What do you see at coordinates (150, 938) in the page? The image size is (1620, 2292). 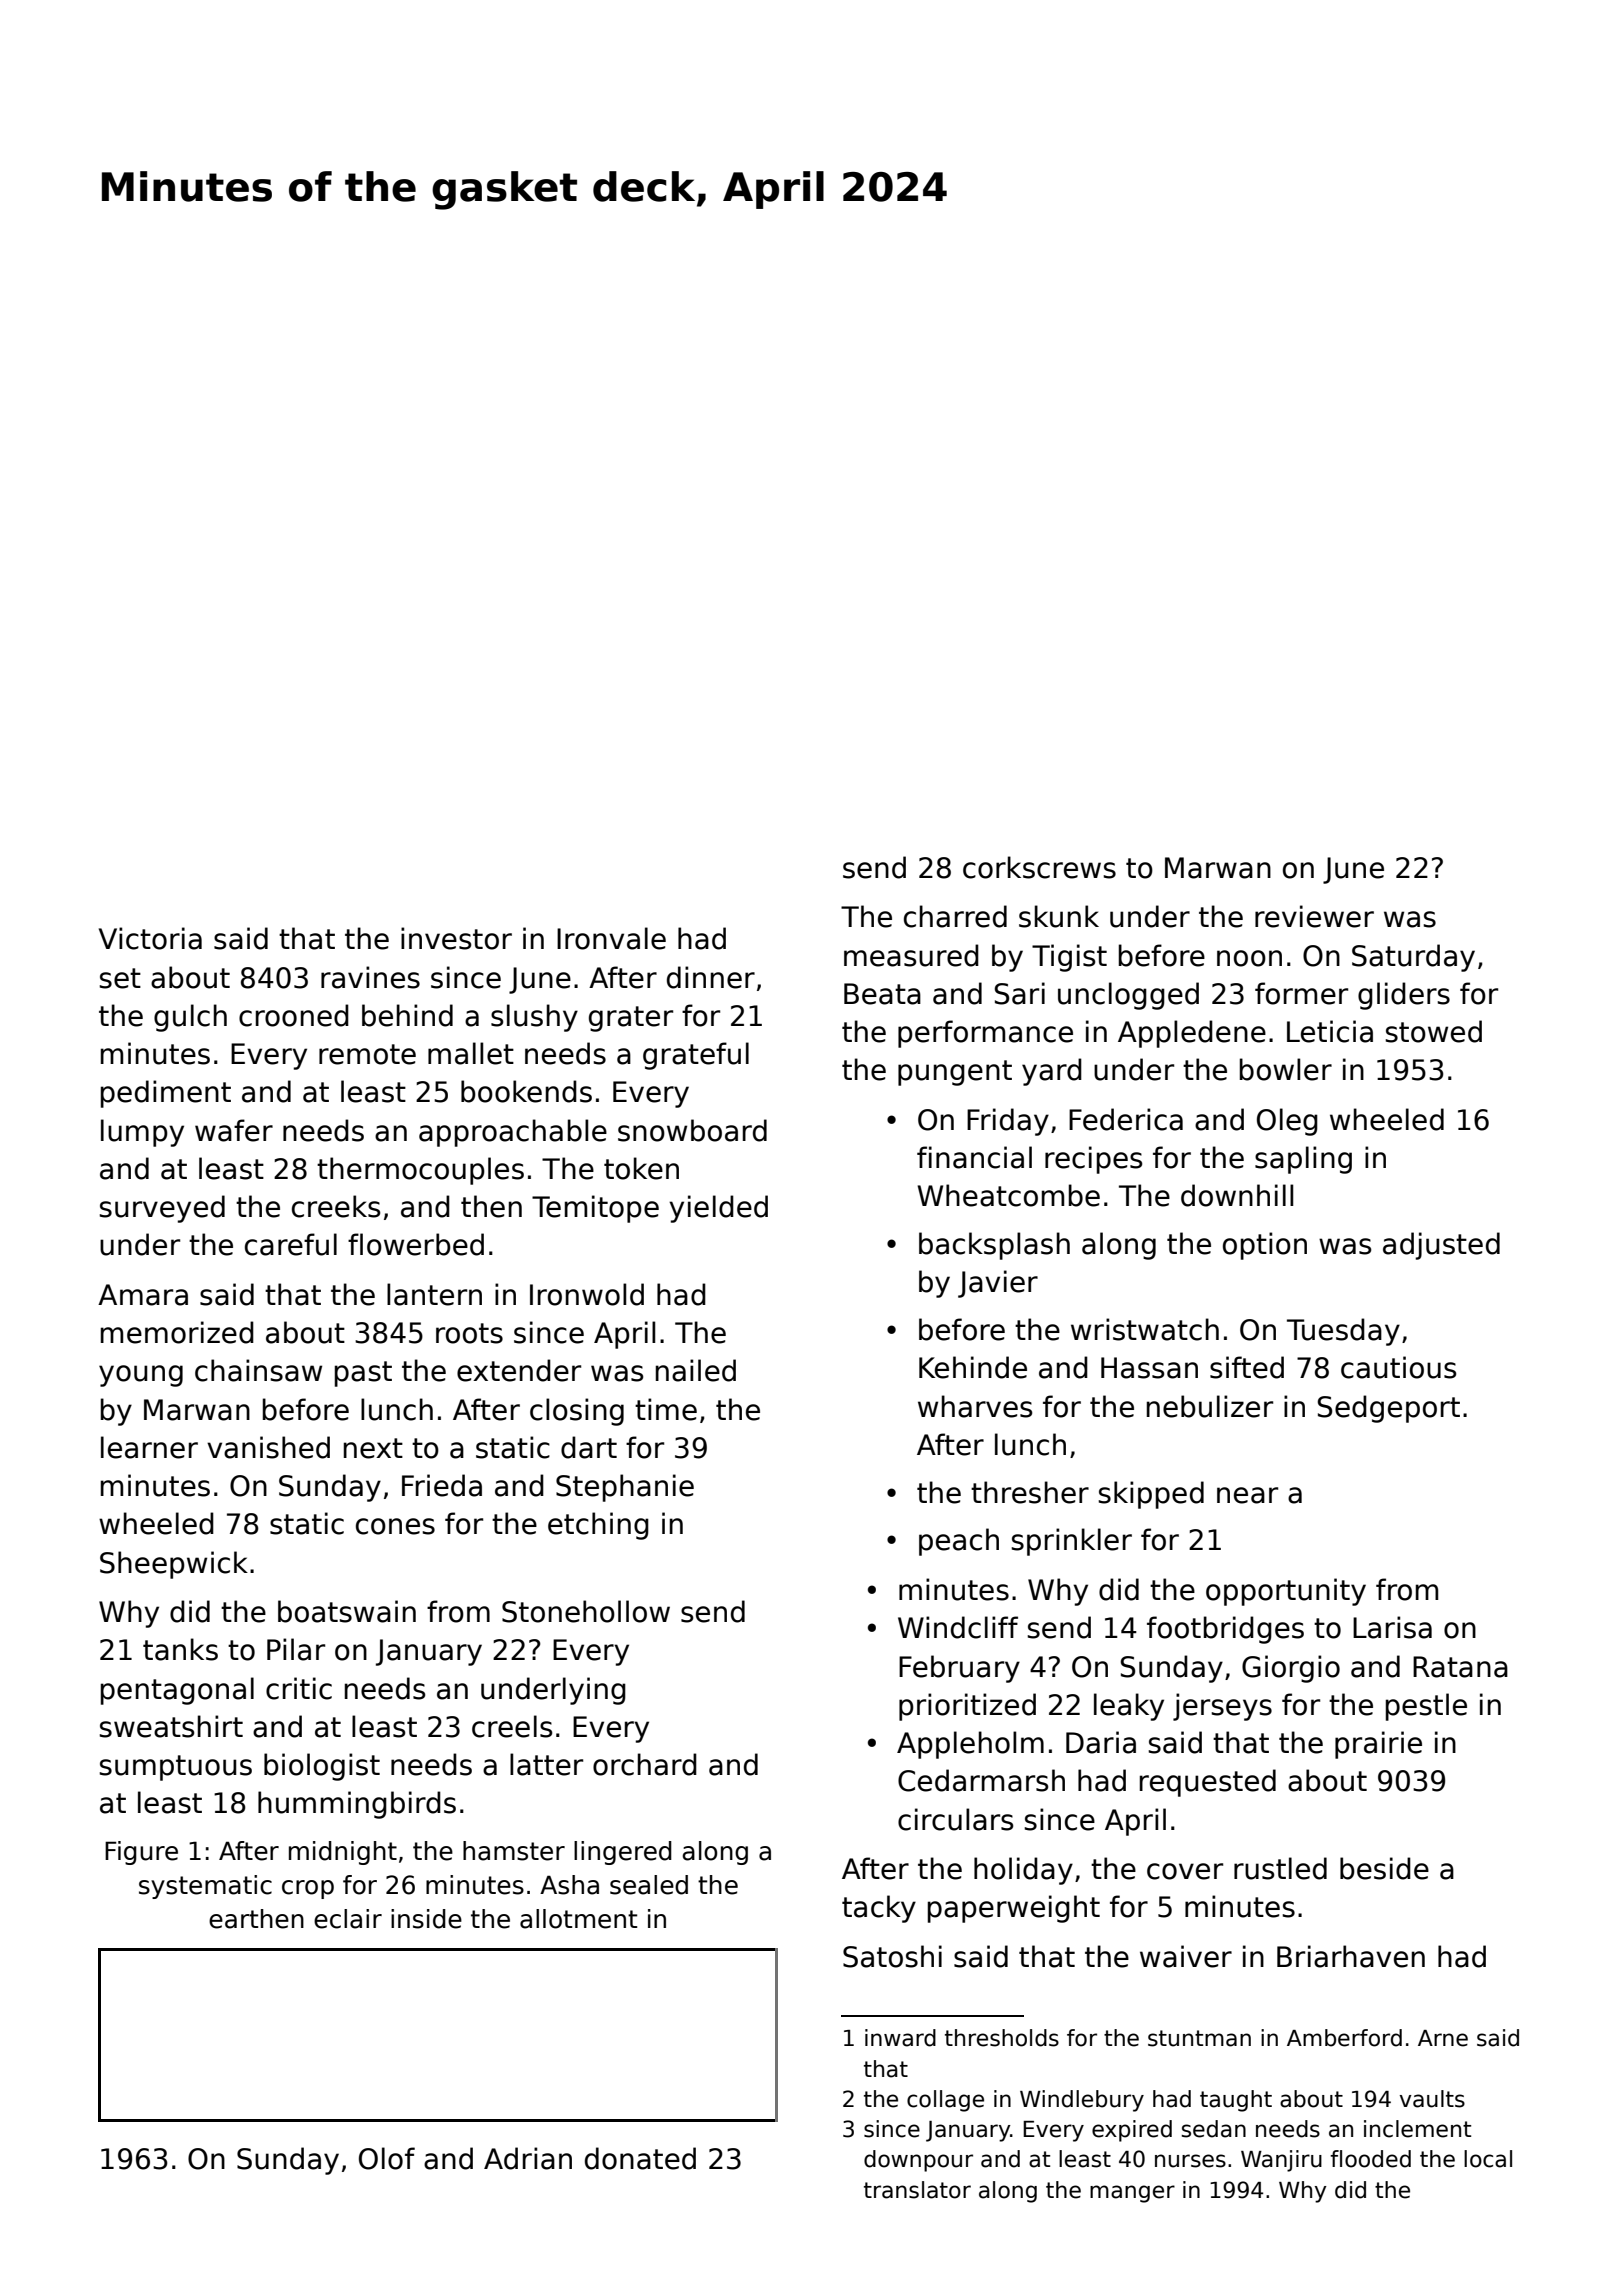 I see `Victoria` at bounding box center [150, 938].
